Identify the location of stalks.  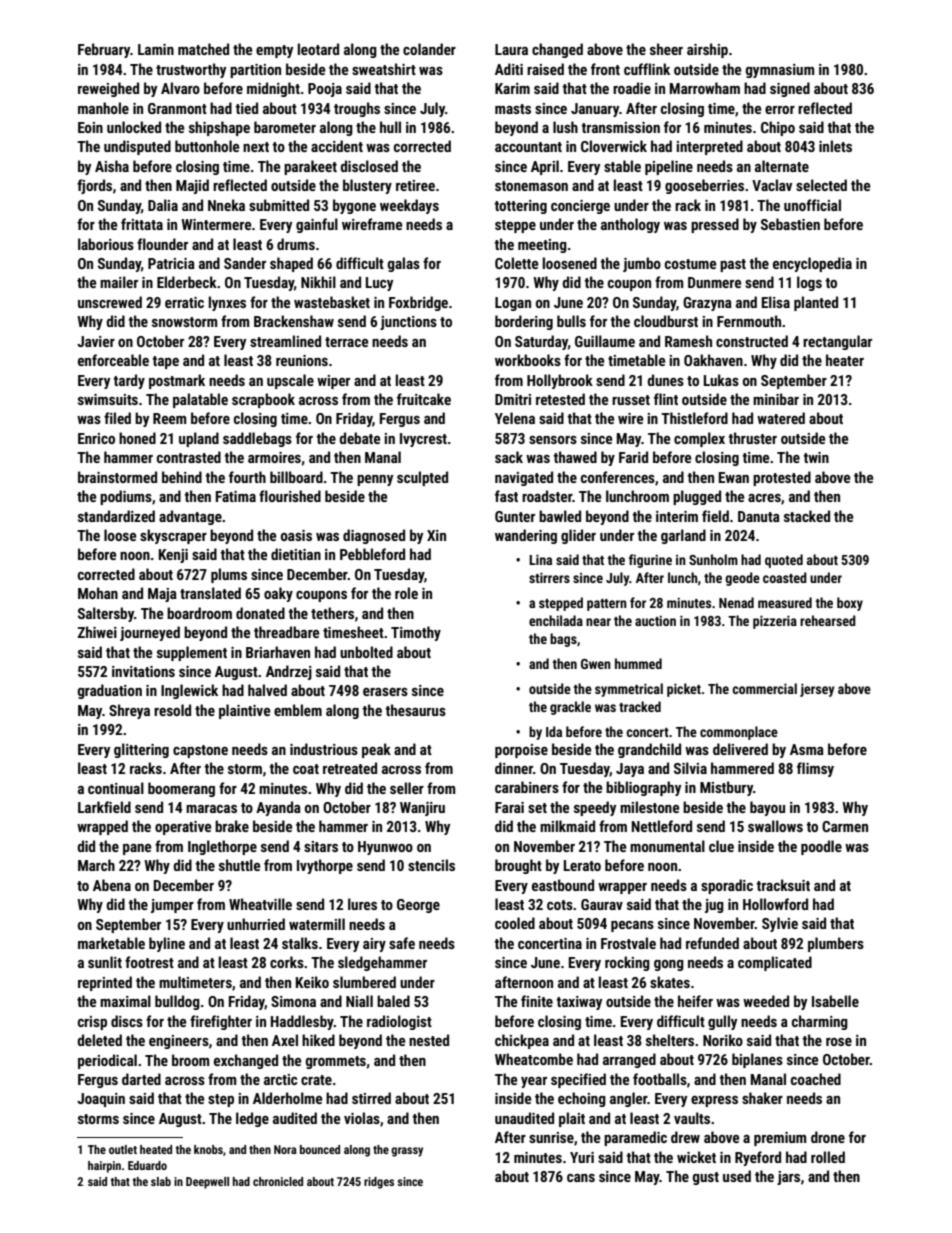
(300, 943).
